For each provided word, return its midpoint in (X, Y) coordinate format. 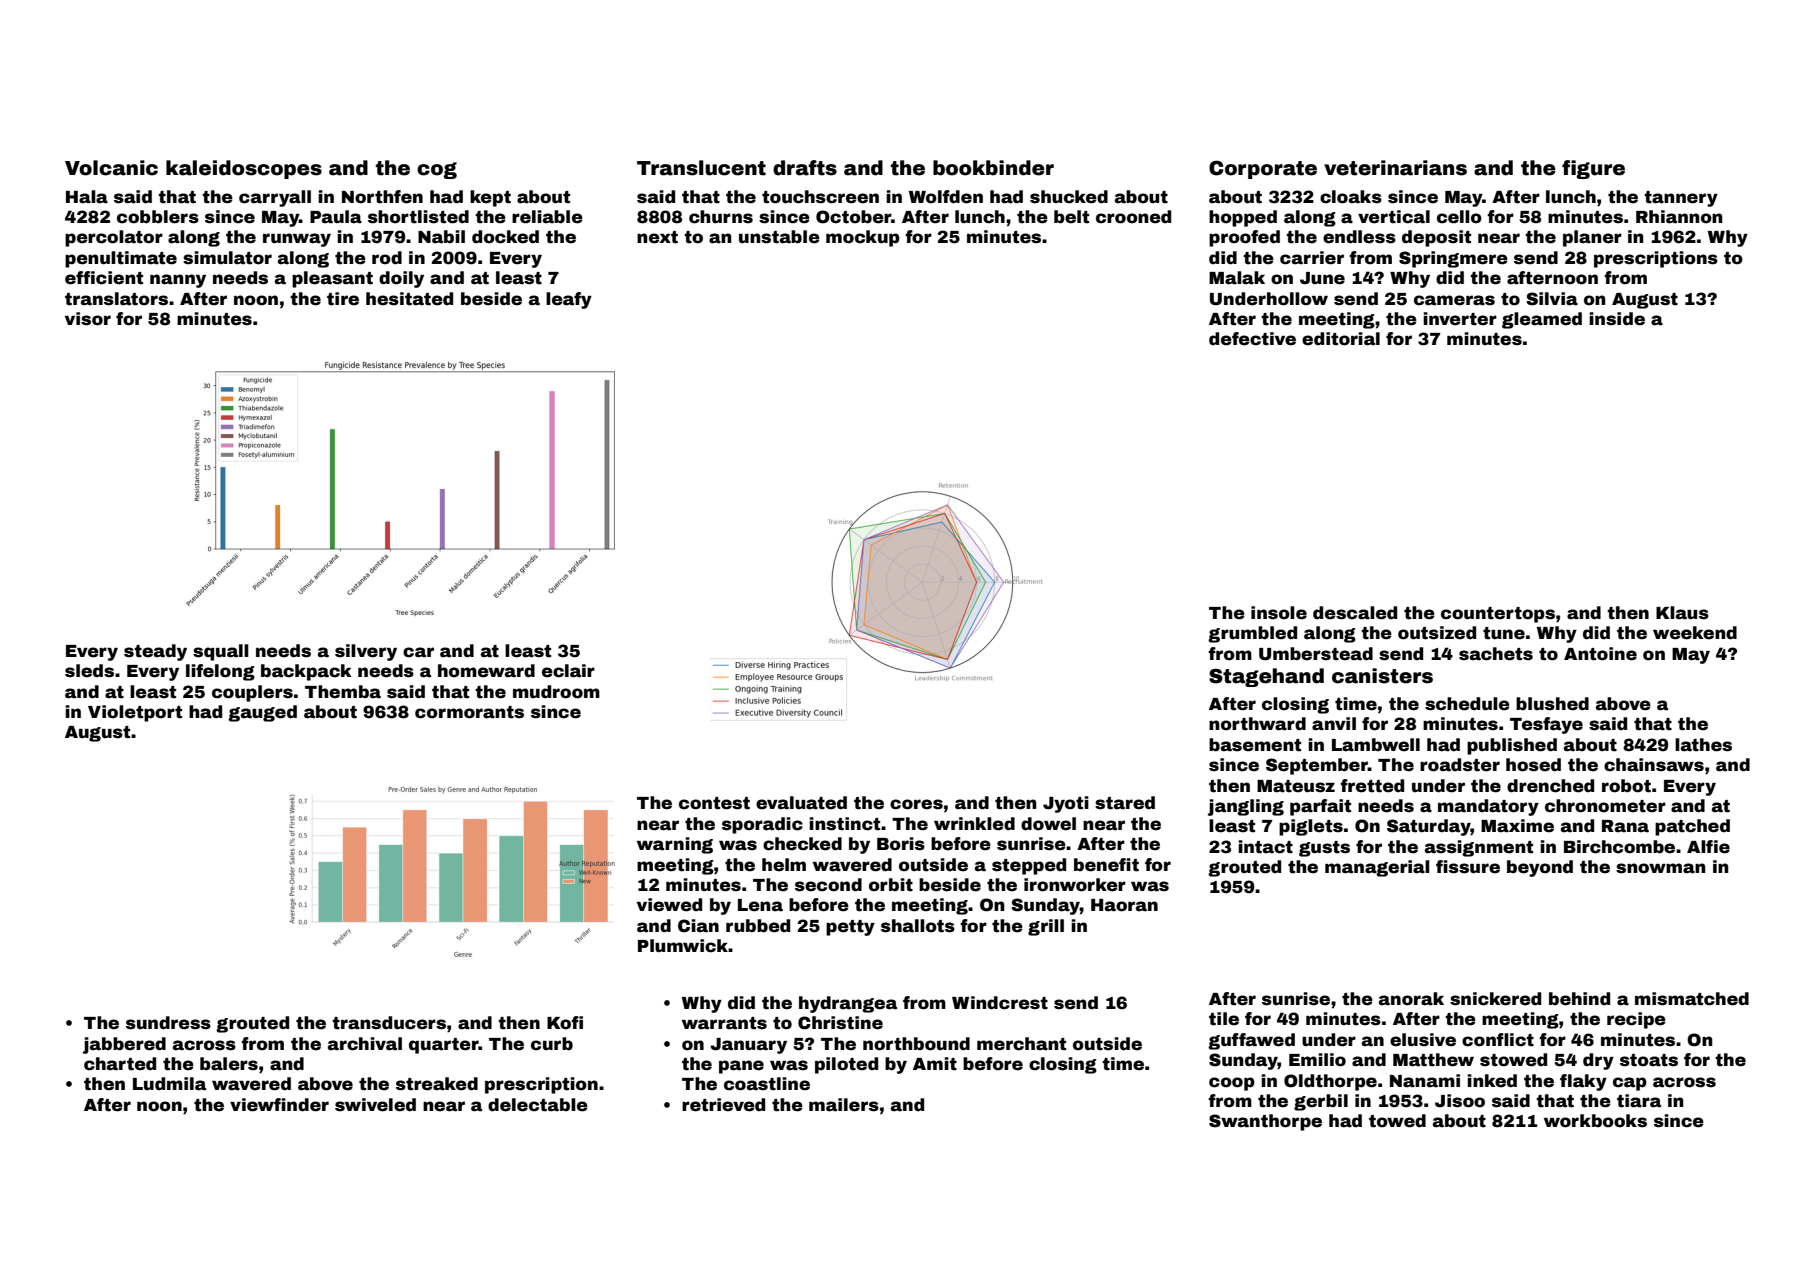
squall (221, 652)
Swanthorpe (1265, 1122)
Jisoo (1460, 1101)
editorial (1341, 339)
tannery (1681, 199)
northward (1257, 724)
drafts (805, 168)
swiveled (375, 1105)
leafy (569, 300)
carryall (275, 198)
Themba (343, 692)
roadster (1460, 765)
